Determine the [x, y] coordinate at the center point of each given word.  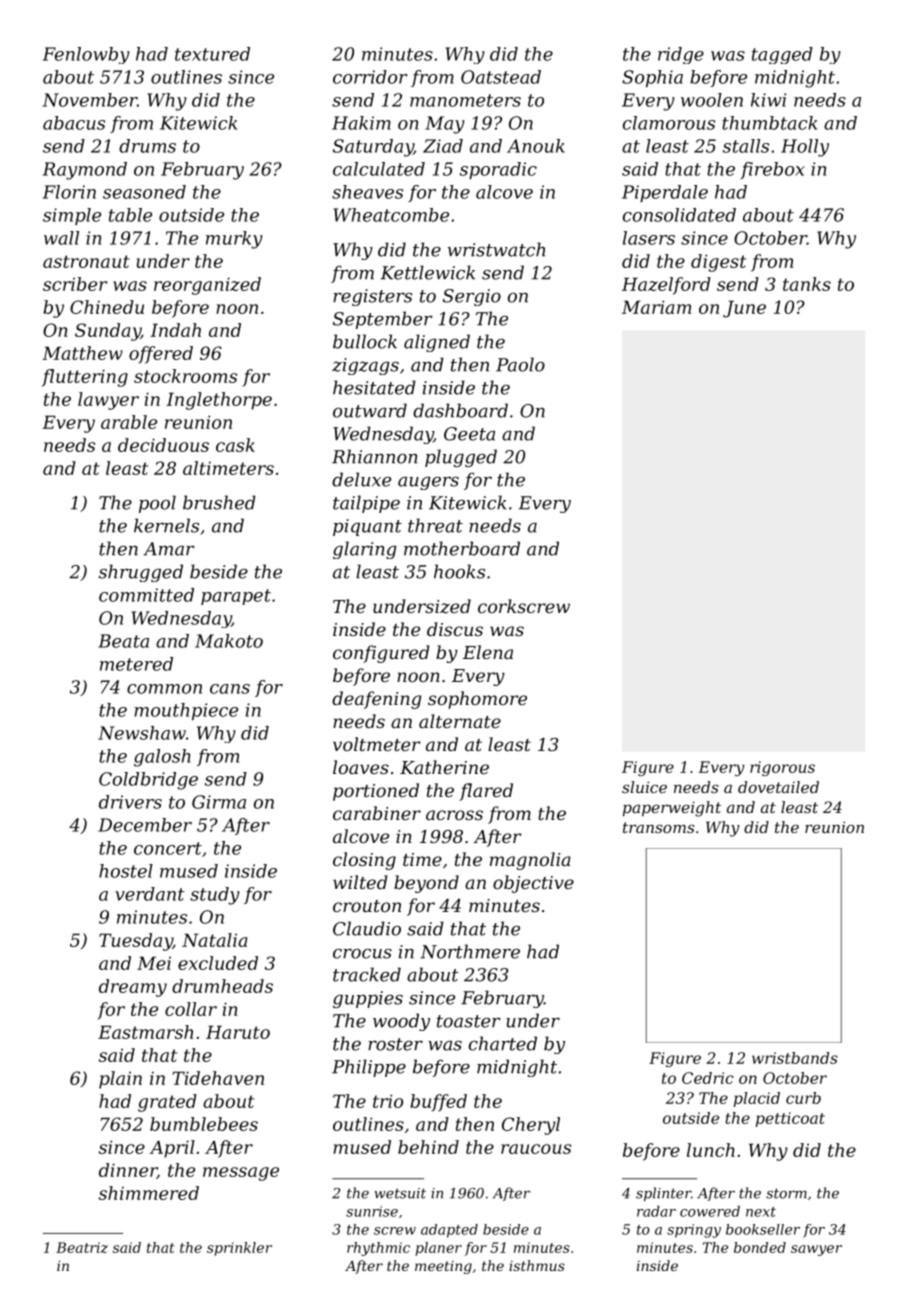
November [89, 100]
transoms [659, 827]
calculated [379, 169]
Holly [805, 148]
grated [167, 1103]
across [454, 815]
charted [503, 1043]
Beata [123, 641]
